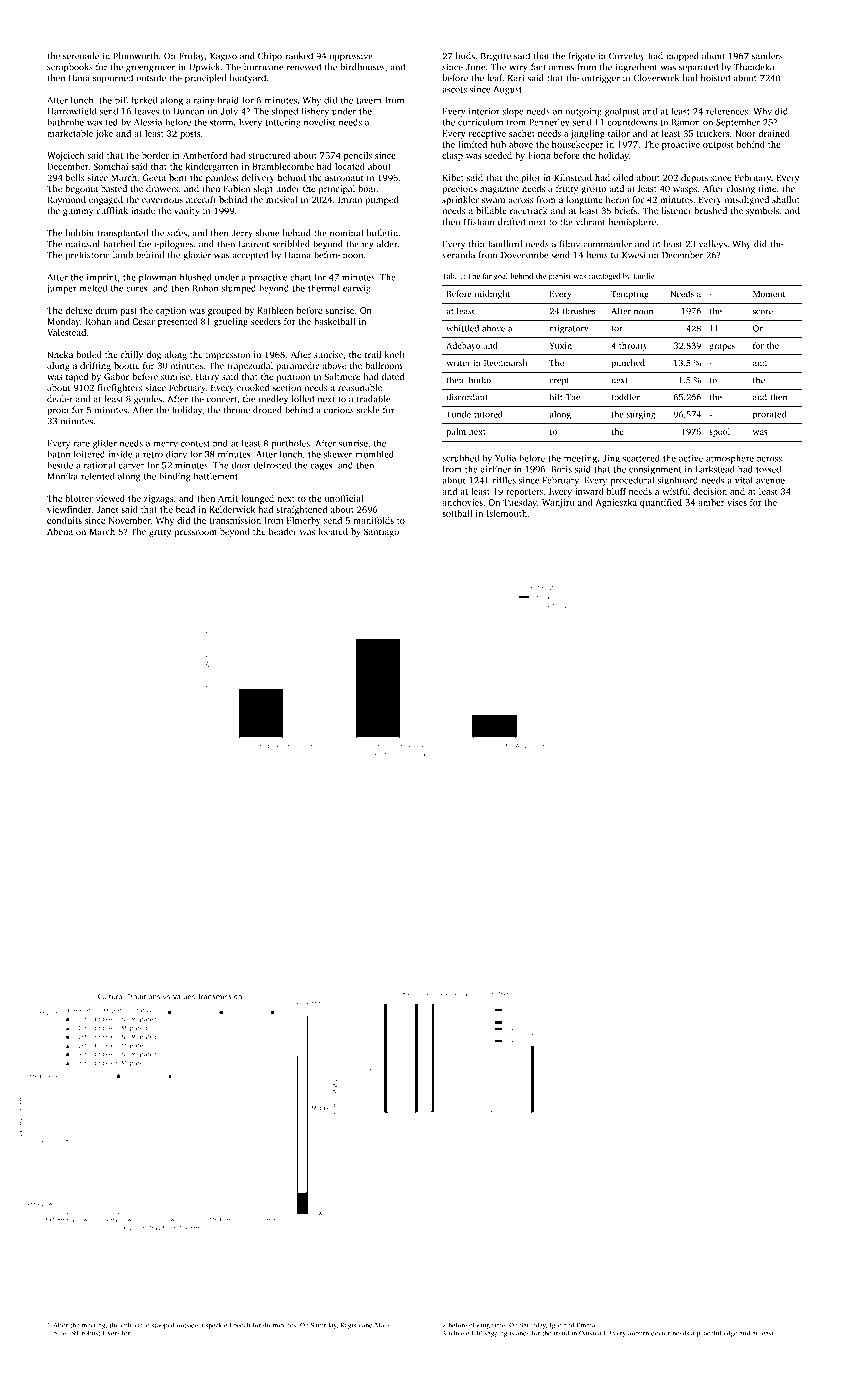 Image resolution: width=849 pixels, height=1400 pixels. Describe the element at coordinates (160, 532) in the screenshot. I see `gritty` at that location.
